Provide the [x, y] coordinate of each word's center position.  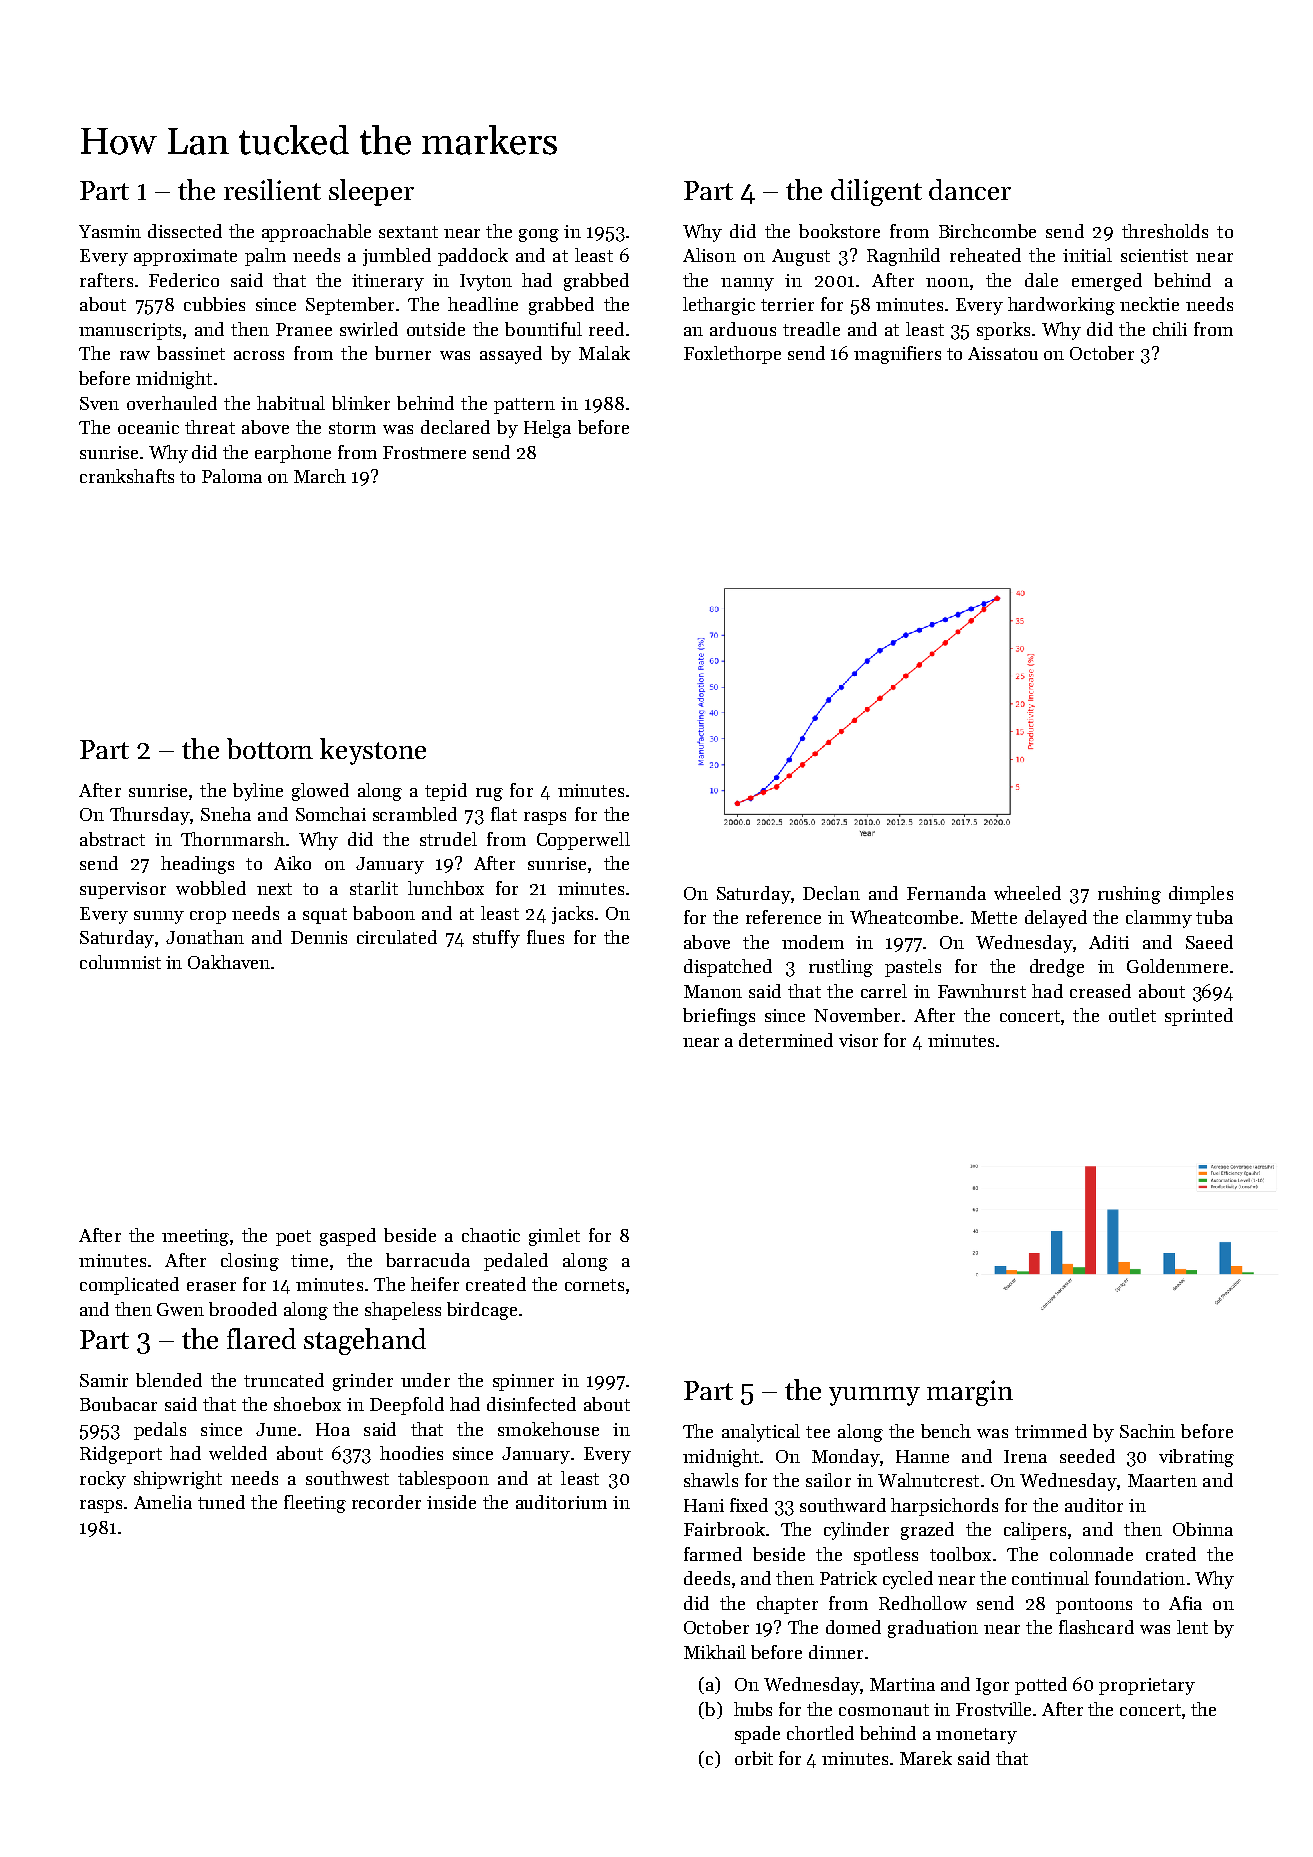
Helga [547, 429]
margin [970, 1393]
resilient [272, 189]
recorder [386, 1502]
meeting [195, 1237]
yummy [874, 1396]
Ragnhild [903, 257]
